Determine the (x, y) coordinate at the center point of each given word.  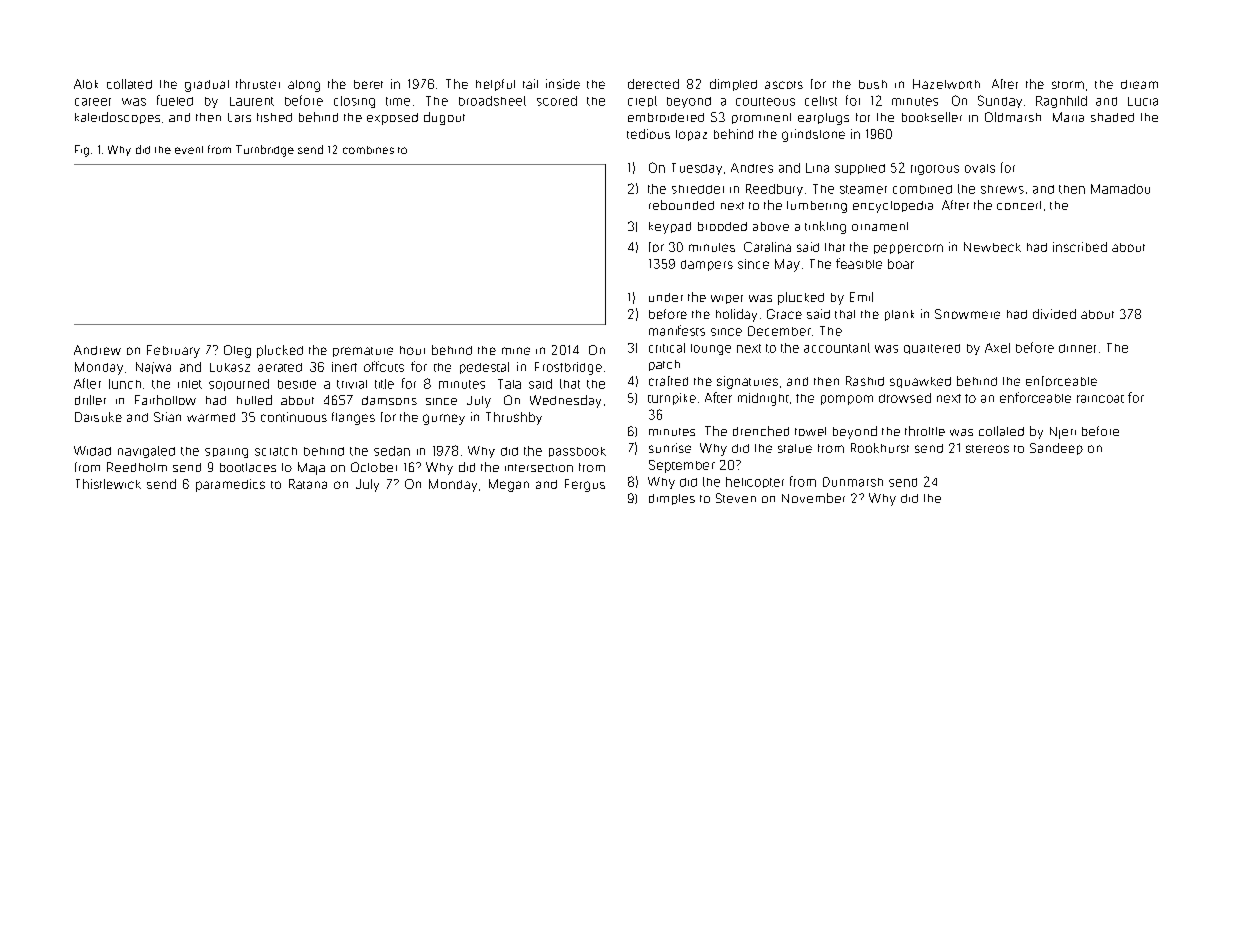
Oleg (237, 351)
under (666, 297)
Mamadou (1120, 189)
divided (1054, 314)
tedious (648, 134)
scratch (276, 451)
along (304, 86)
